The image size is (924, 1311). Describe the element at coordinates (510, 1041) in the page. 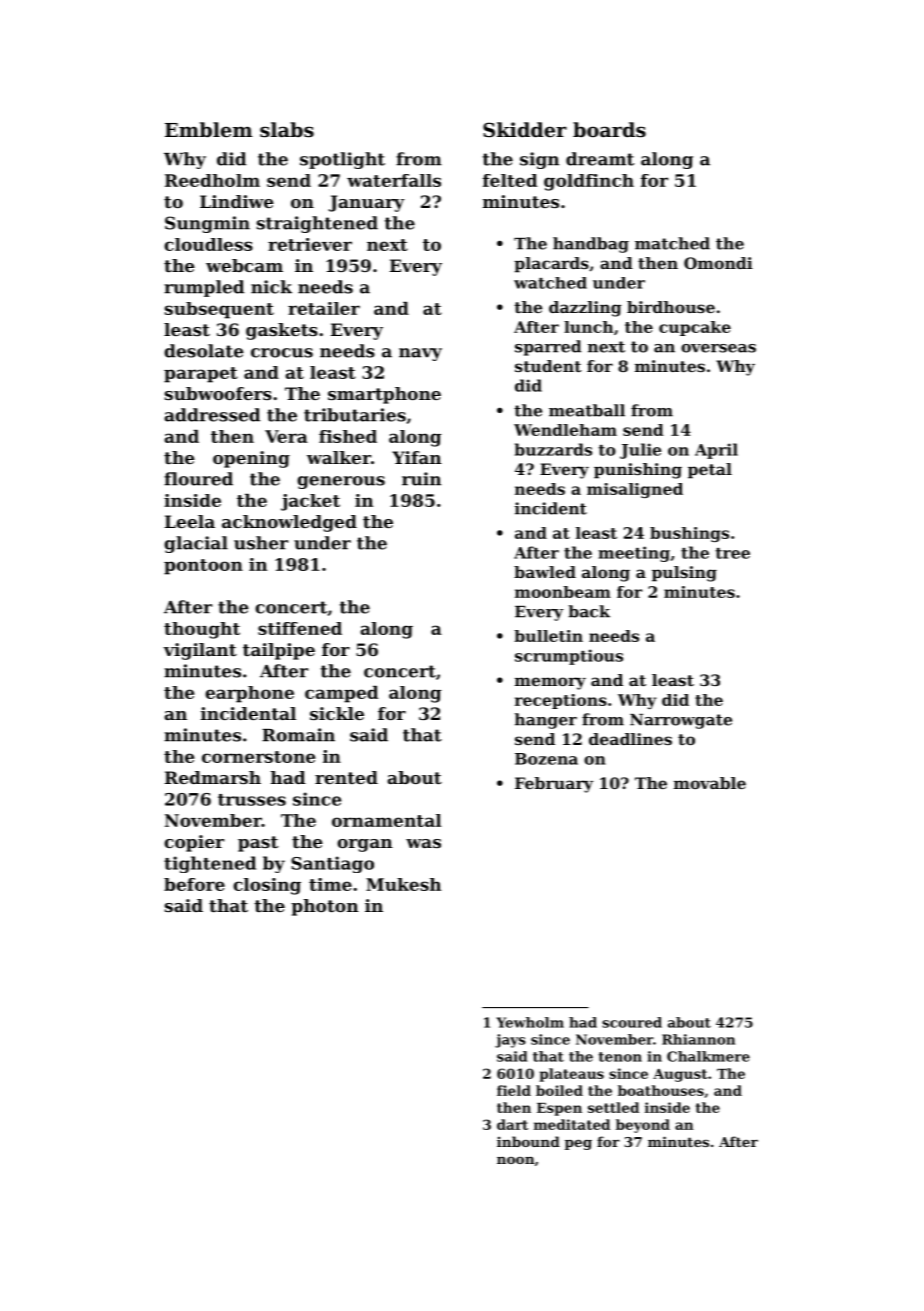

I see `jays` at that location.
